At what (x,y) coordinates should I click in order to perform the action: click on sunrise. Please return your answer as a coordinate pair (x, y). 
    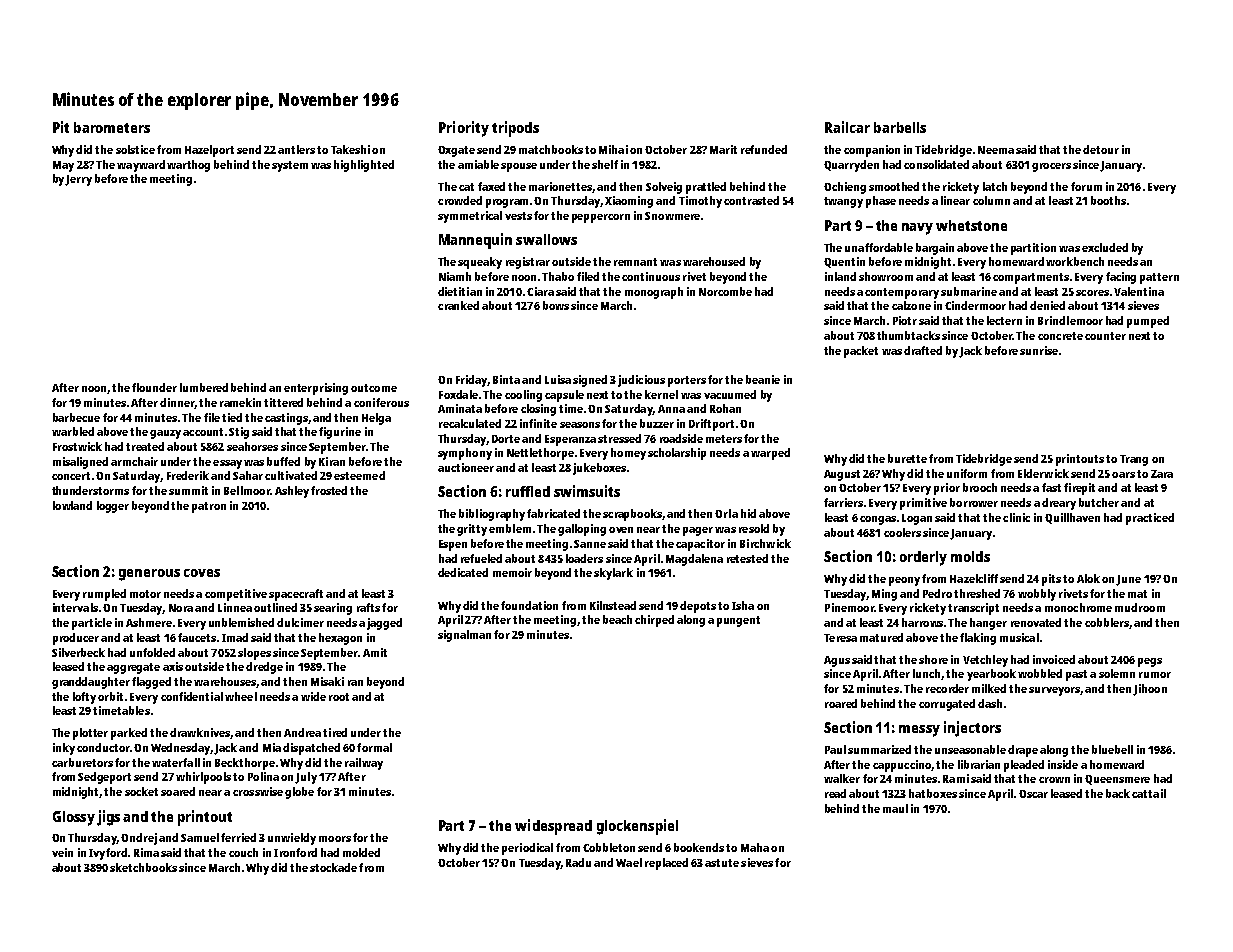
    Looking at the image, I should click on (1039, 350).
